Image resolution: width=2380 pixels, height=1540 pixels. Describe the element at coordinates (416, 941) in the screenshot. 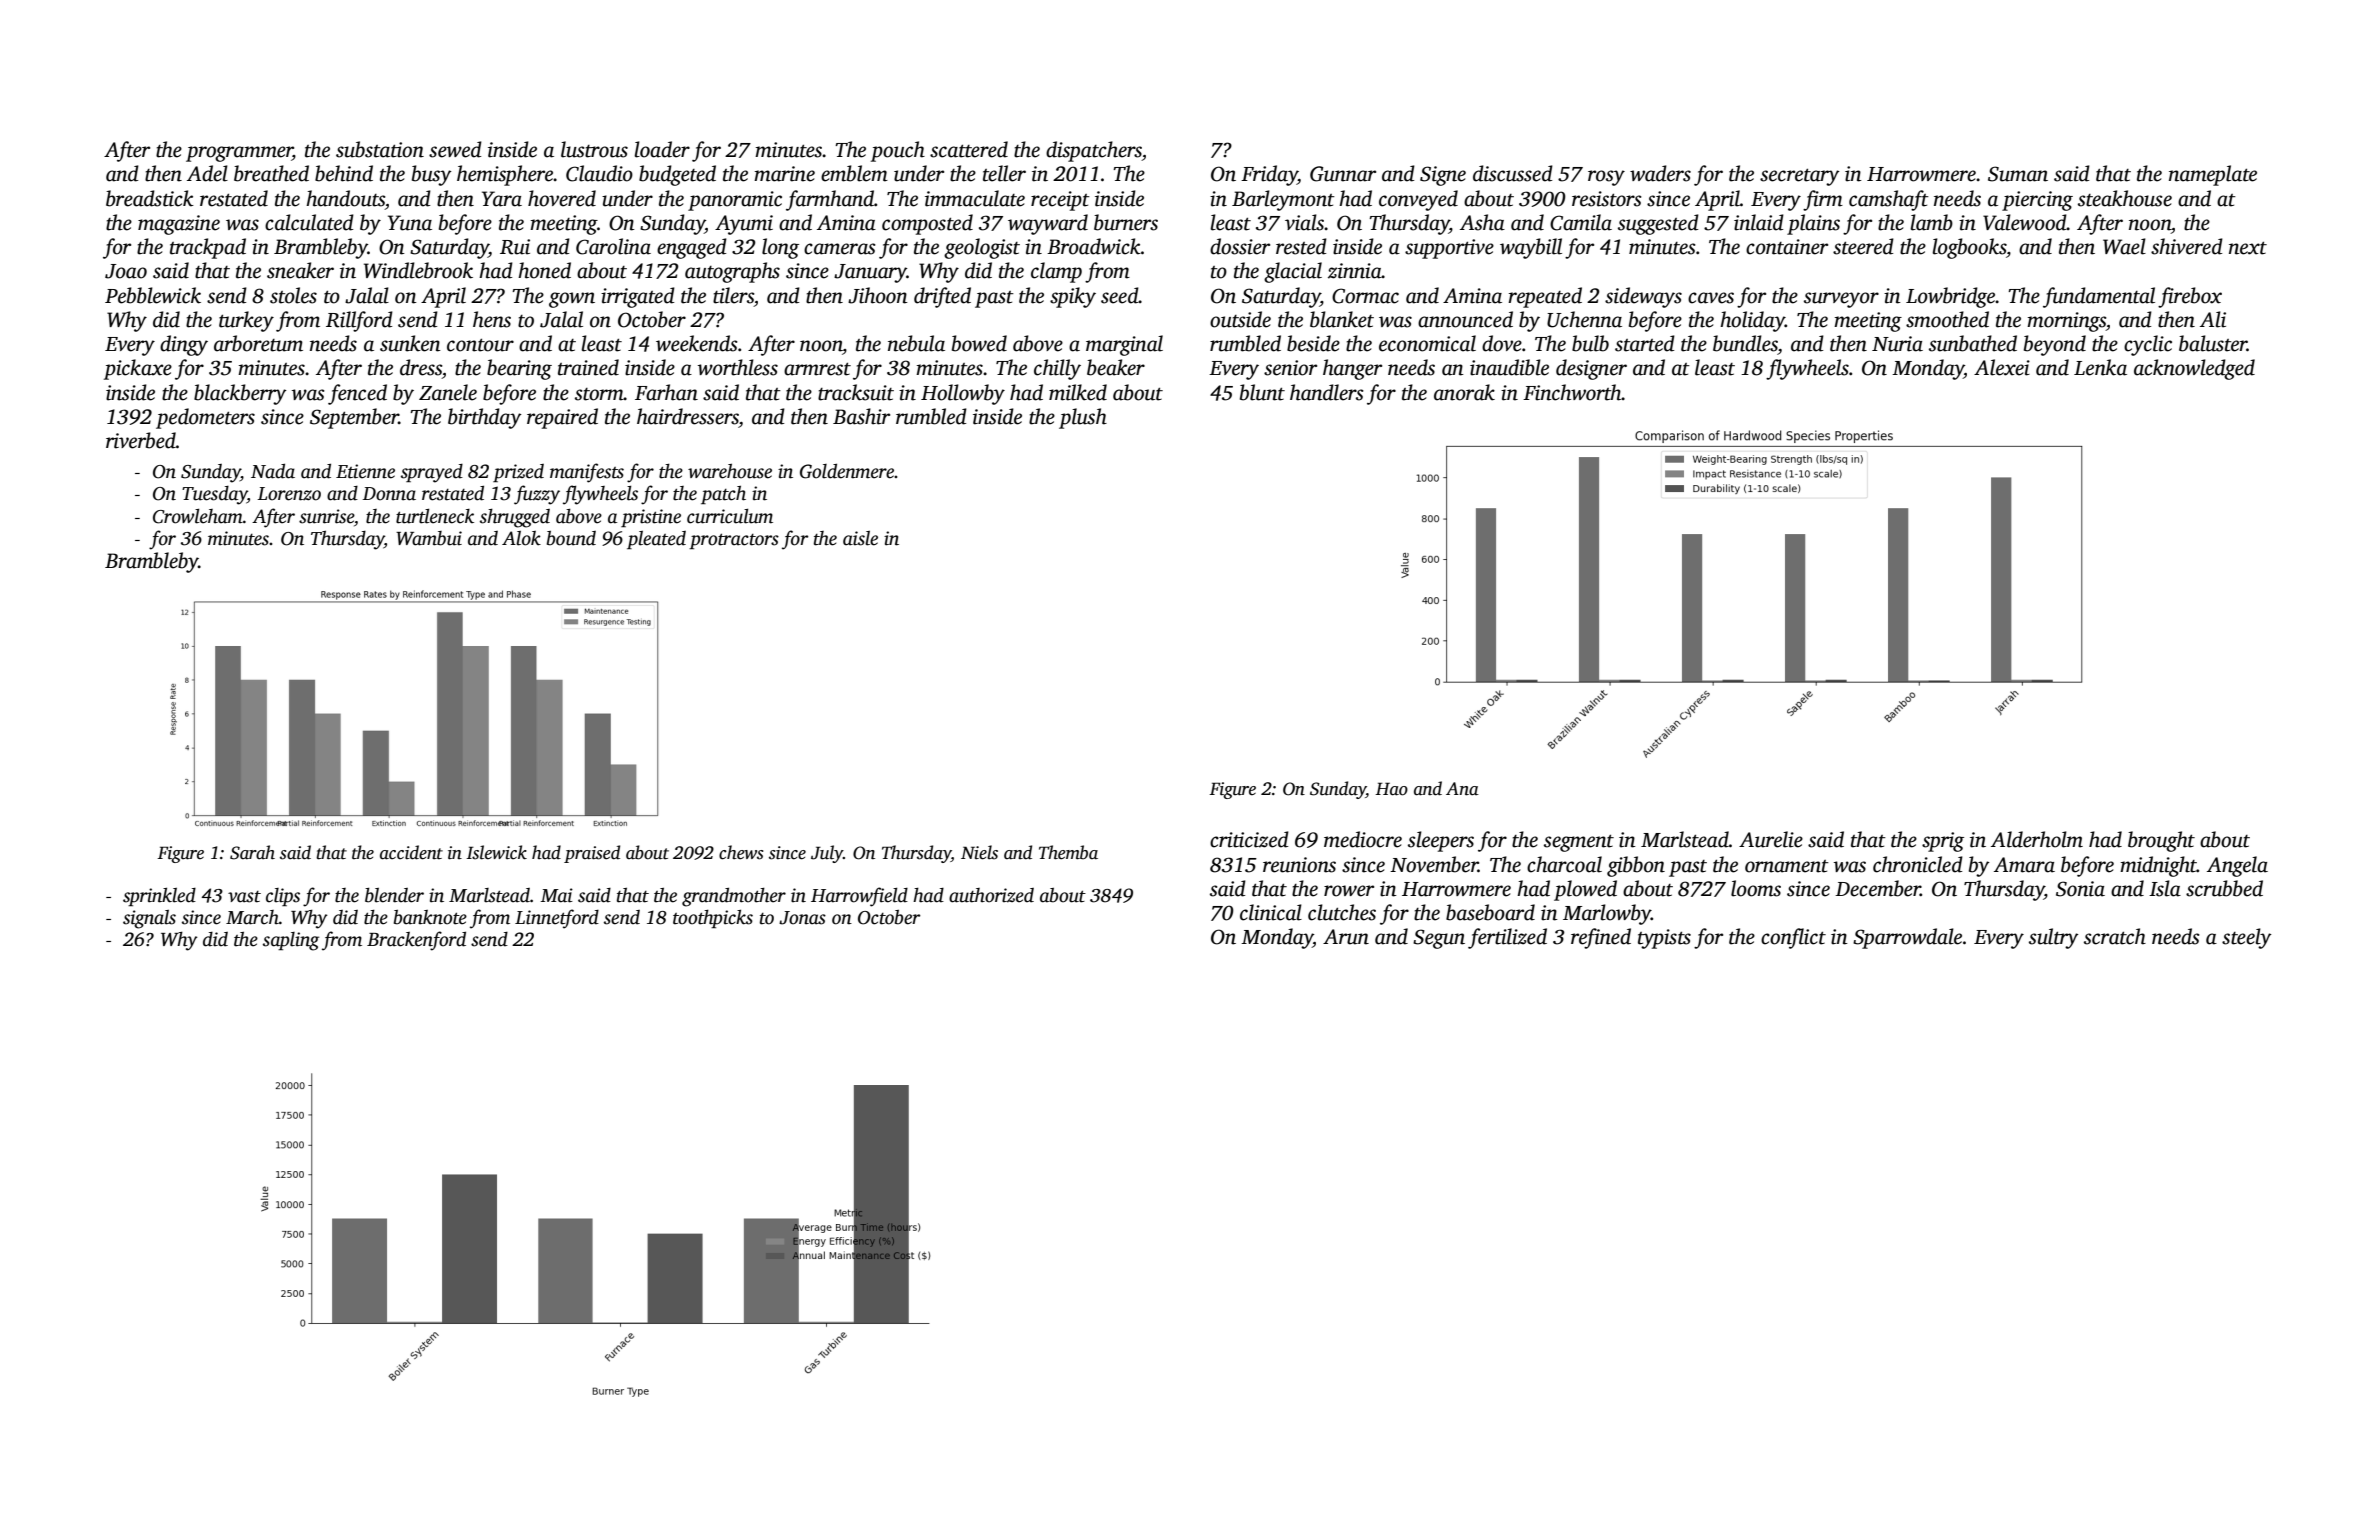

I see `Brackenford` at that location.
